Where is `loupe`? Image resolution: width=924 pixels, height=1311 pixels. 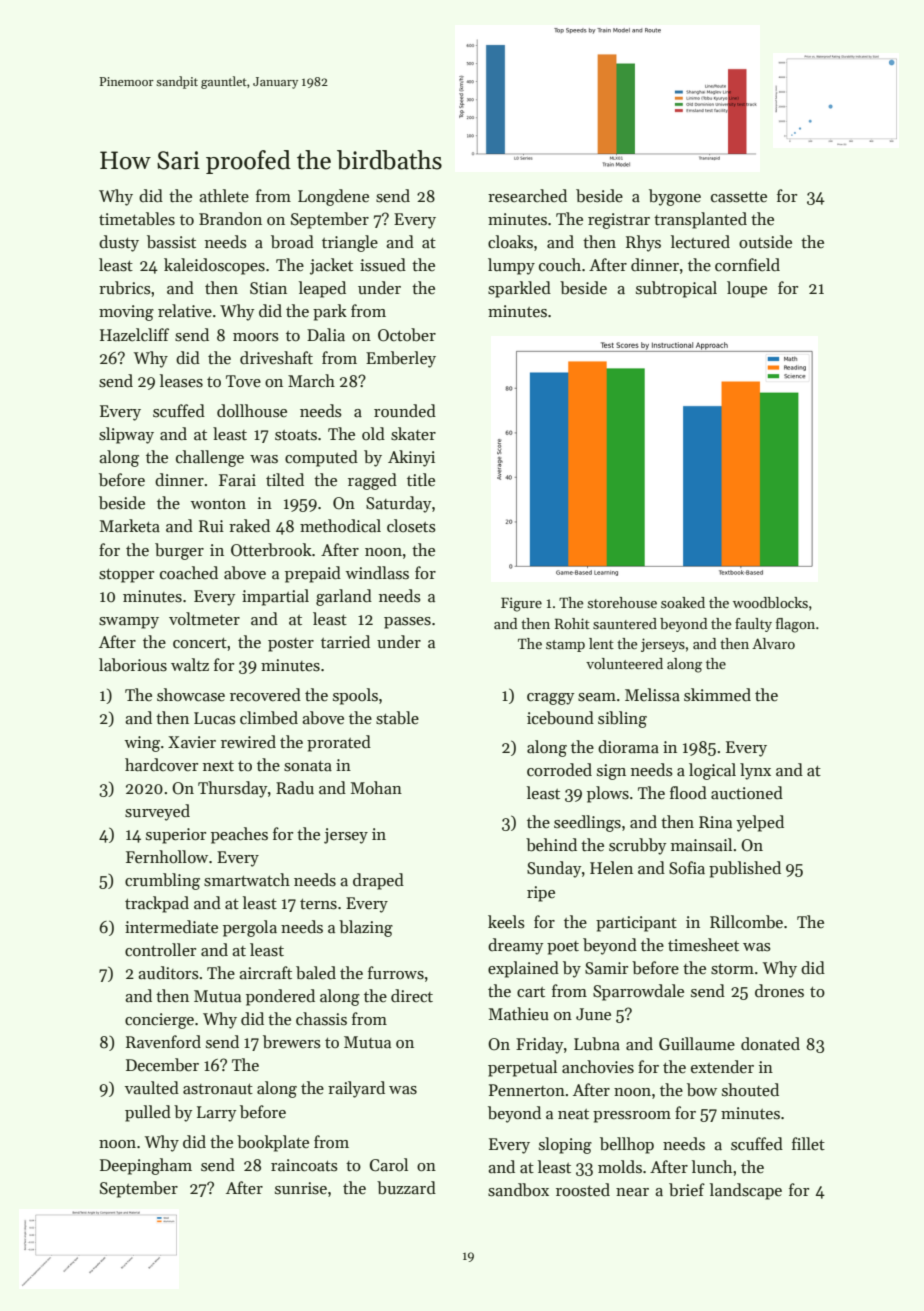
loupe is located at coordinates (747, 289).
